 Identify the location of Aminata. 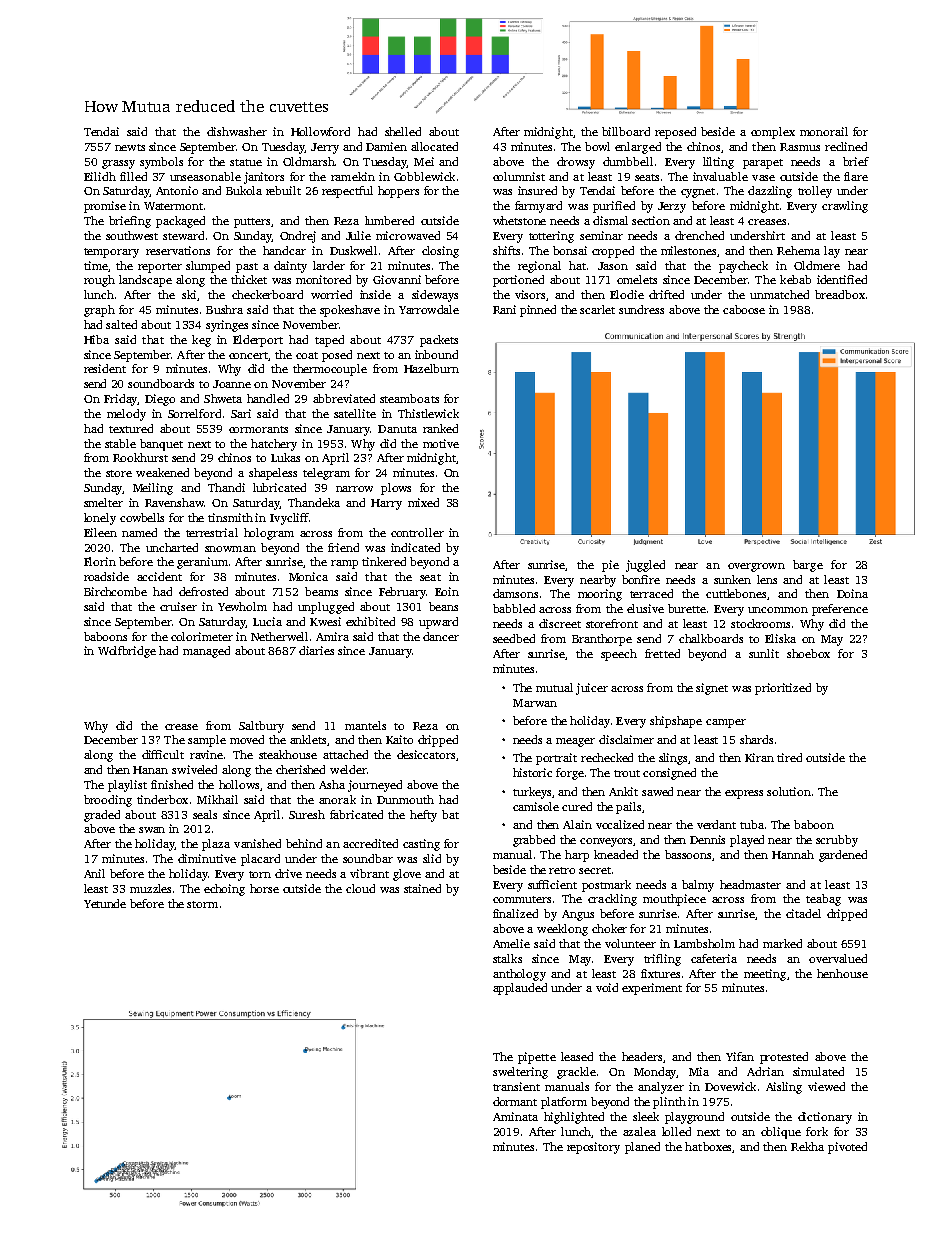
(515, 1116).
